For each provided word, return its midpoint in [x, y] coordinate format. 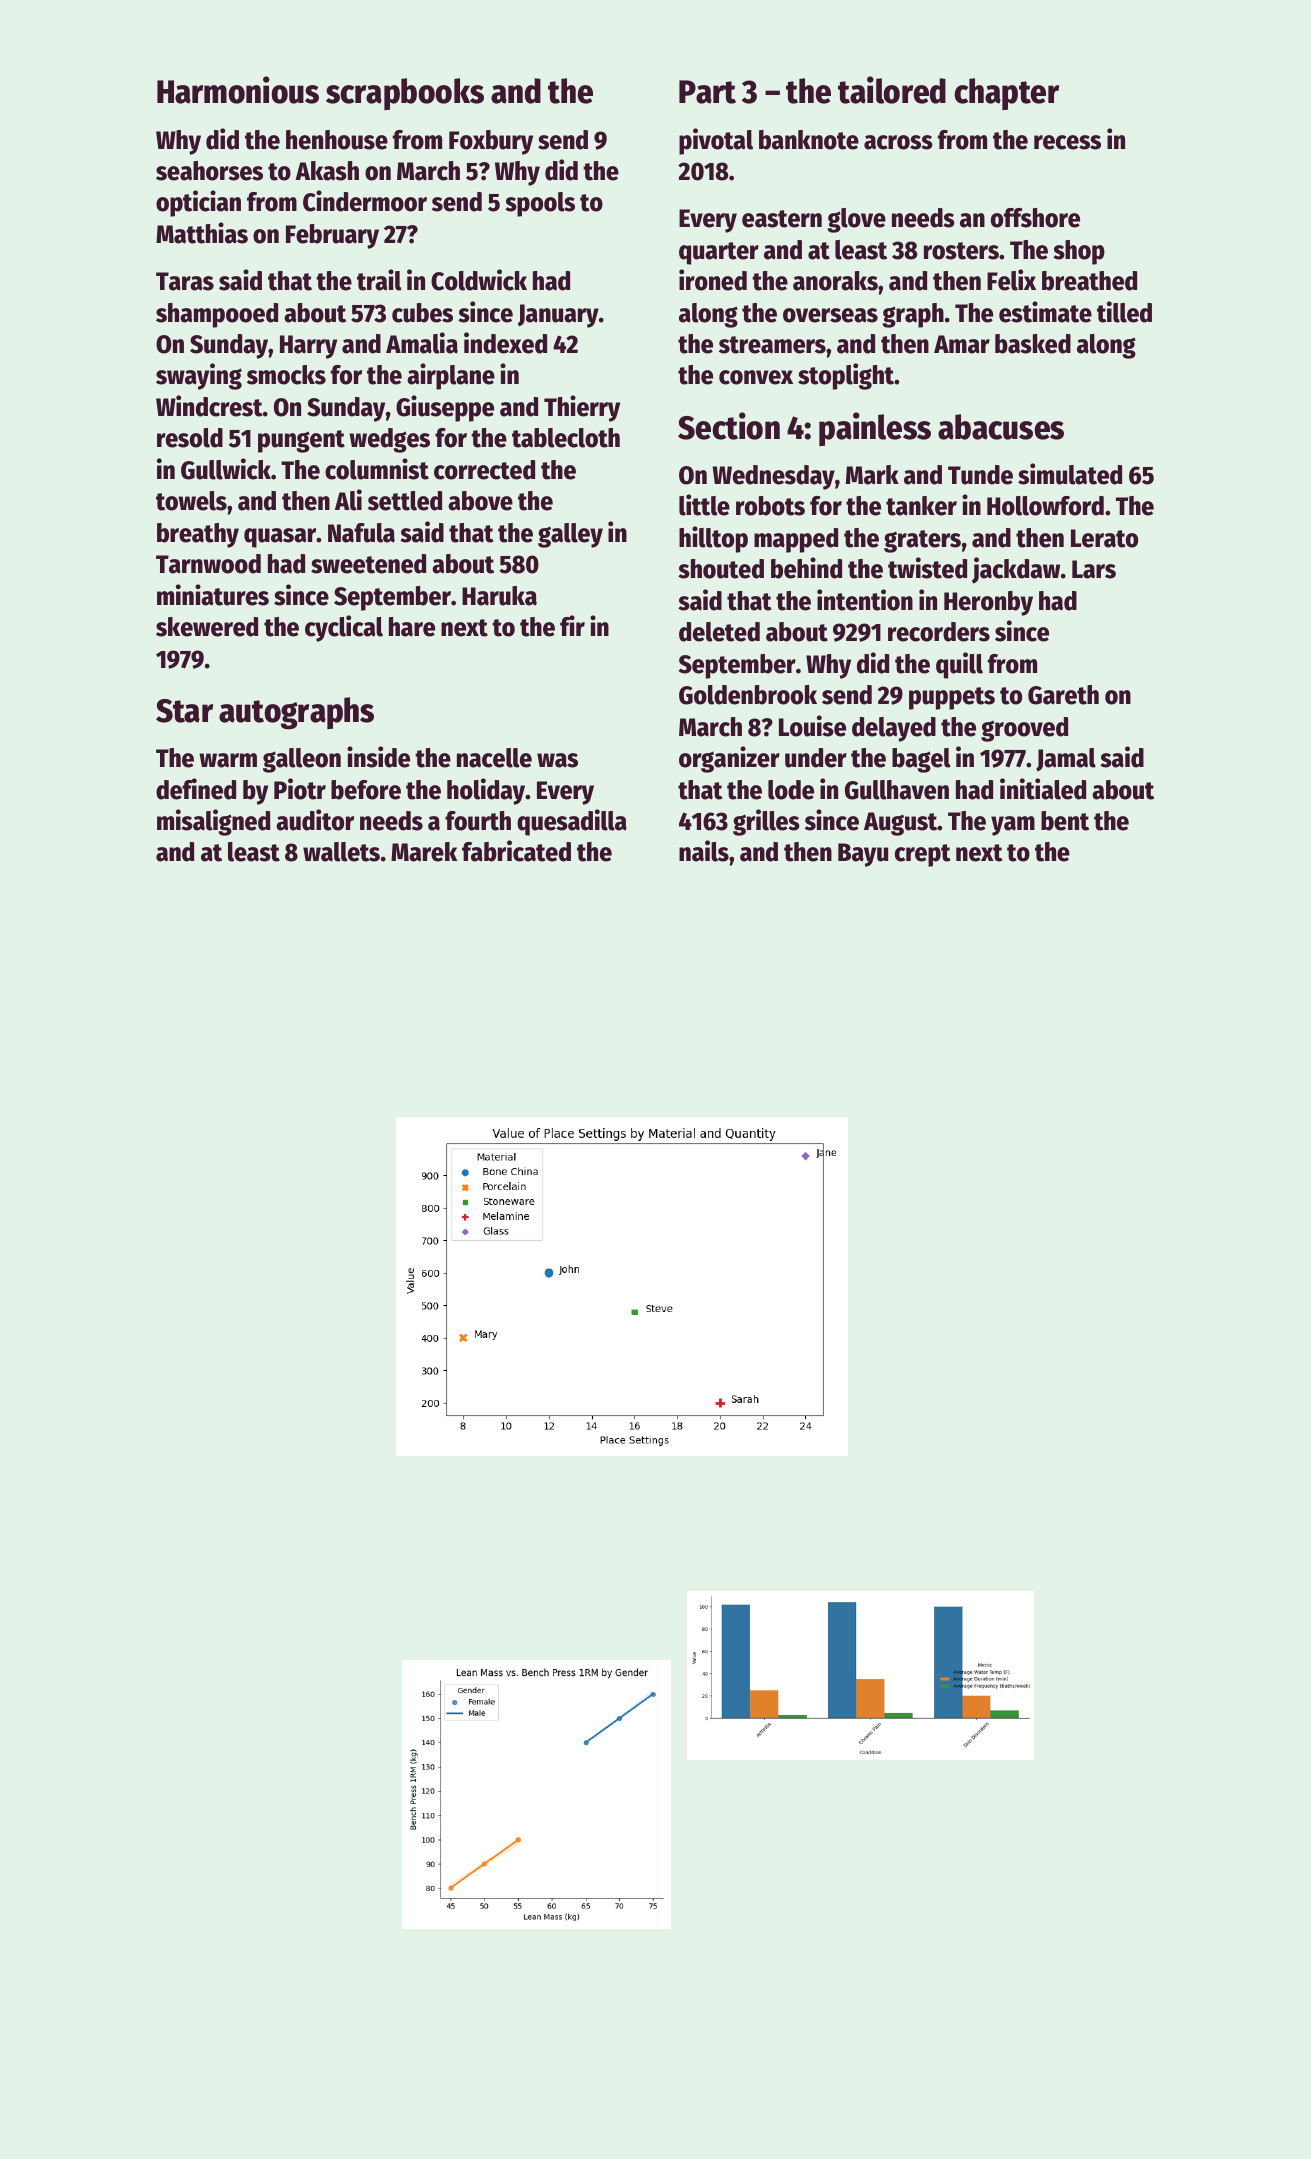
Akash [327, 171]
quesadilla [572, 822]
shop [1079, 252]
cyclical [344, 628]
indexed [505, 343]
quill [959, 665]
